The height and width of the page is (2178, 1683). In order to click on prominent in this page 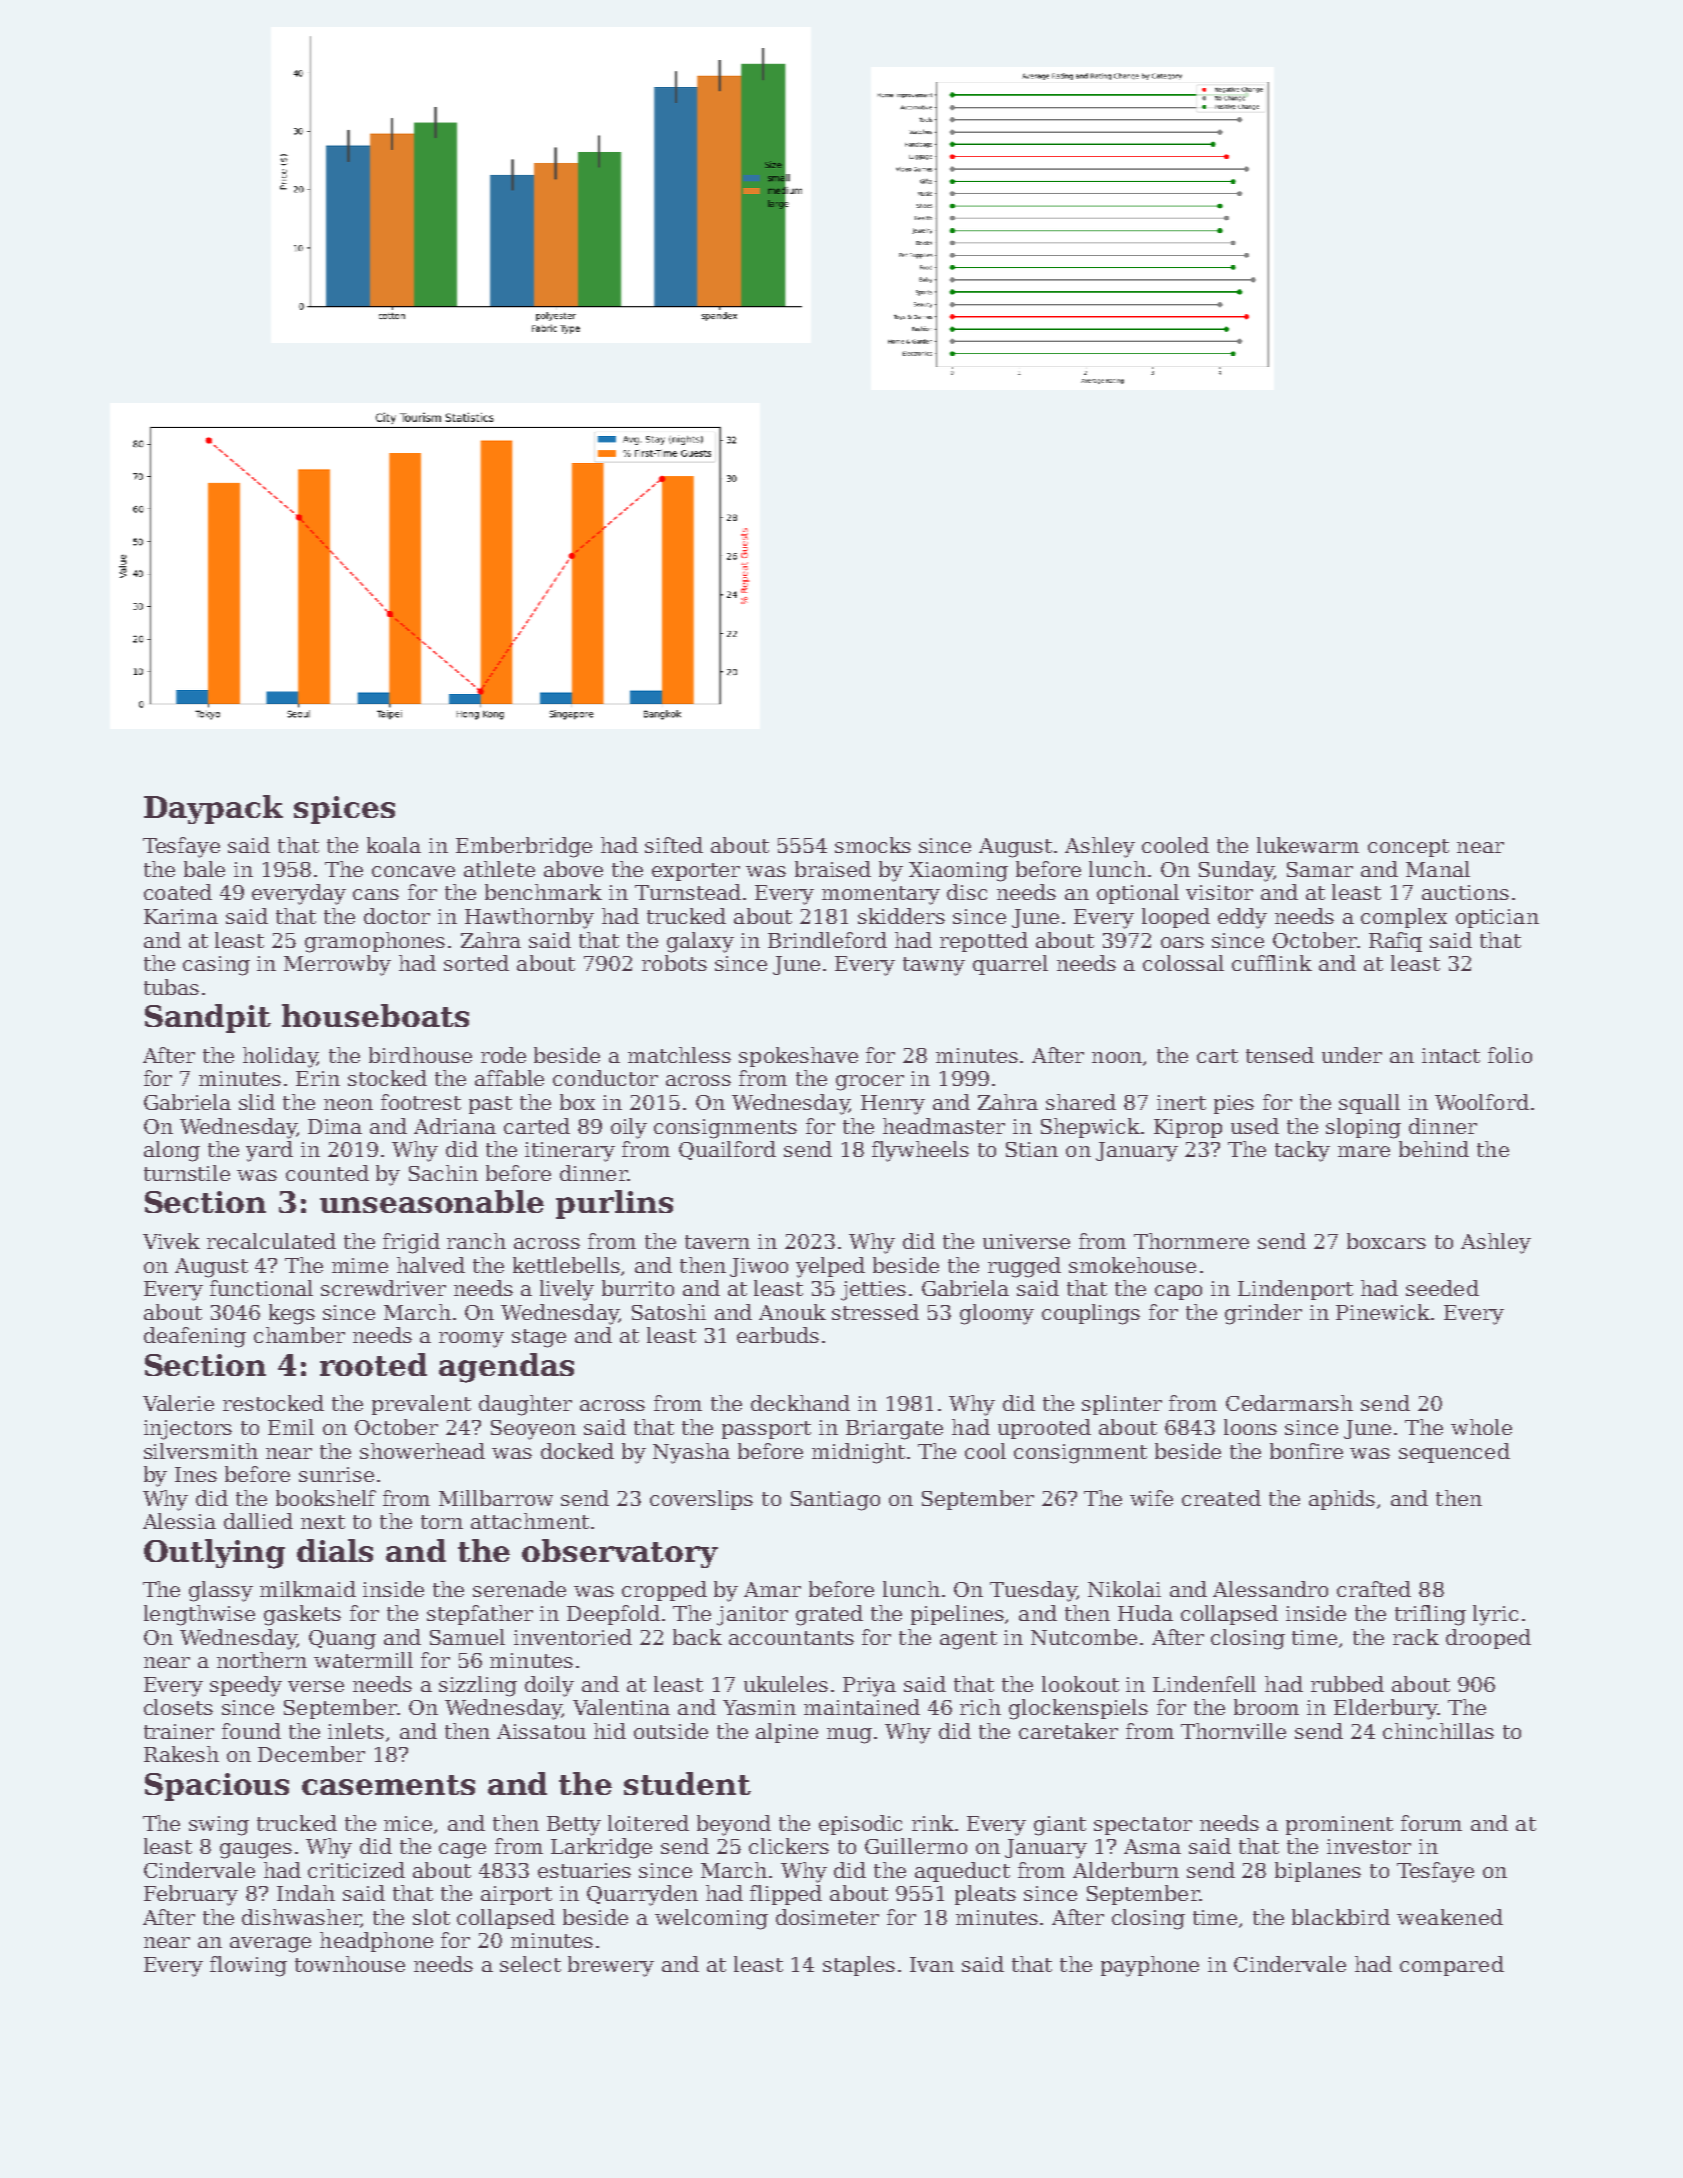, I will do `click(1339, 1825)`.
